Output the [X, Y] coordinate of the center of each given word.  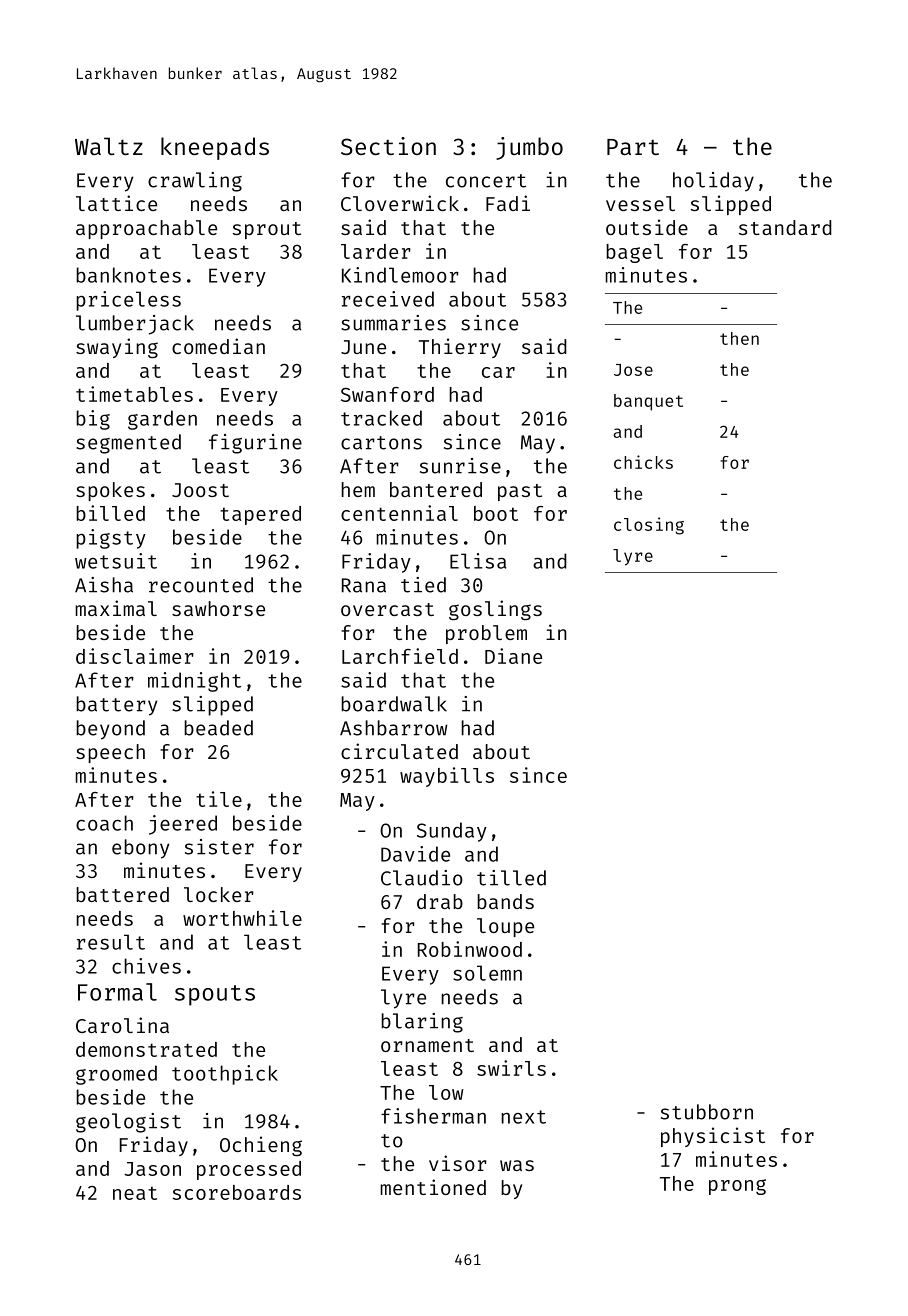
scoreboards [236, 1192]
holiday [713, 182]
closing [649, 526]
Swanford [387, 394]
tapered [260, 515]
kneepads [215, 148]
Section [388, 146]
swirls [511, 1068]
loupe [505, 927]
